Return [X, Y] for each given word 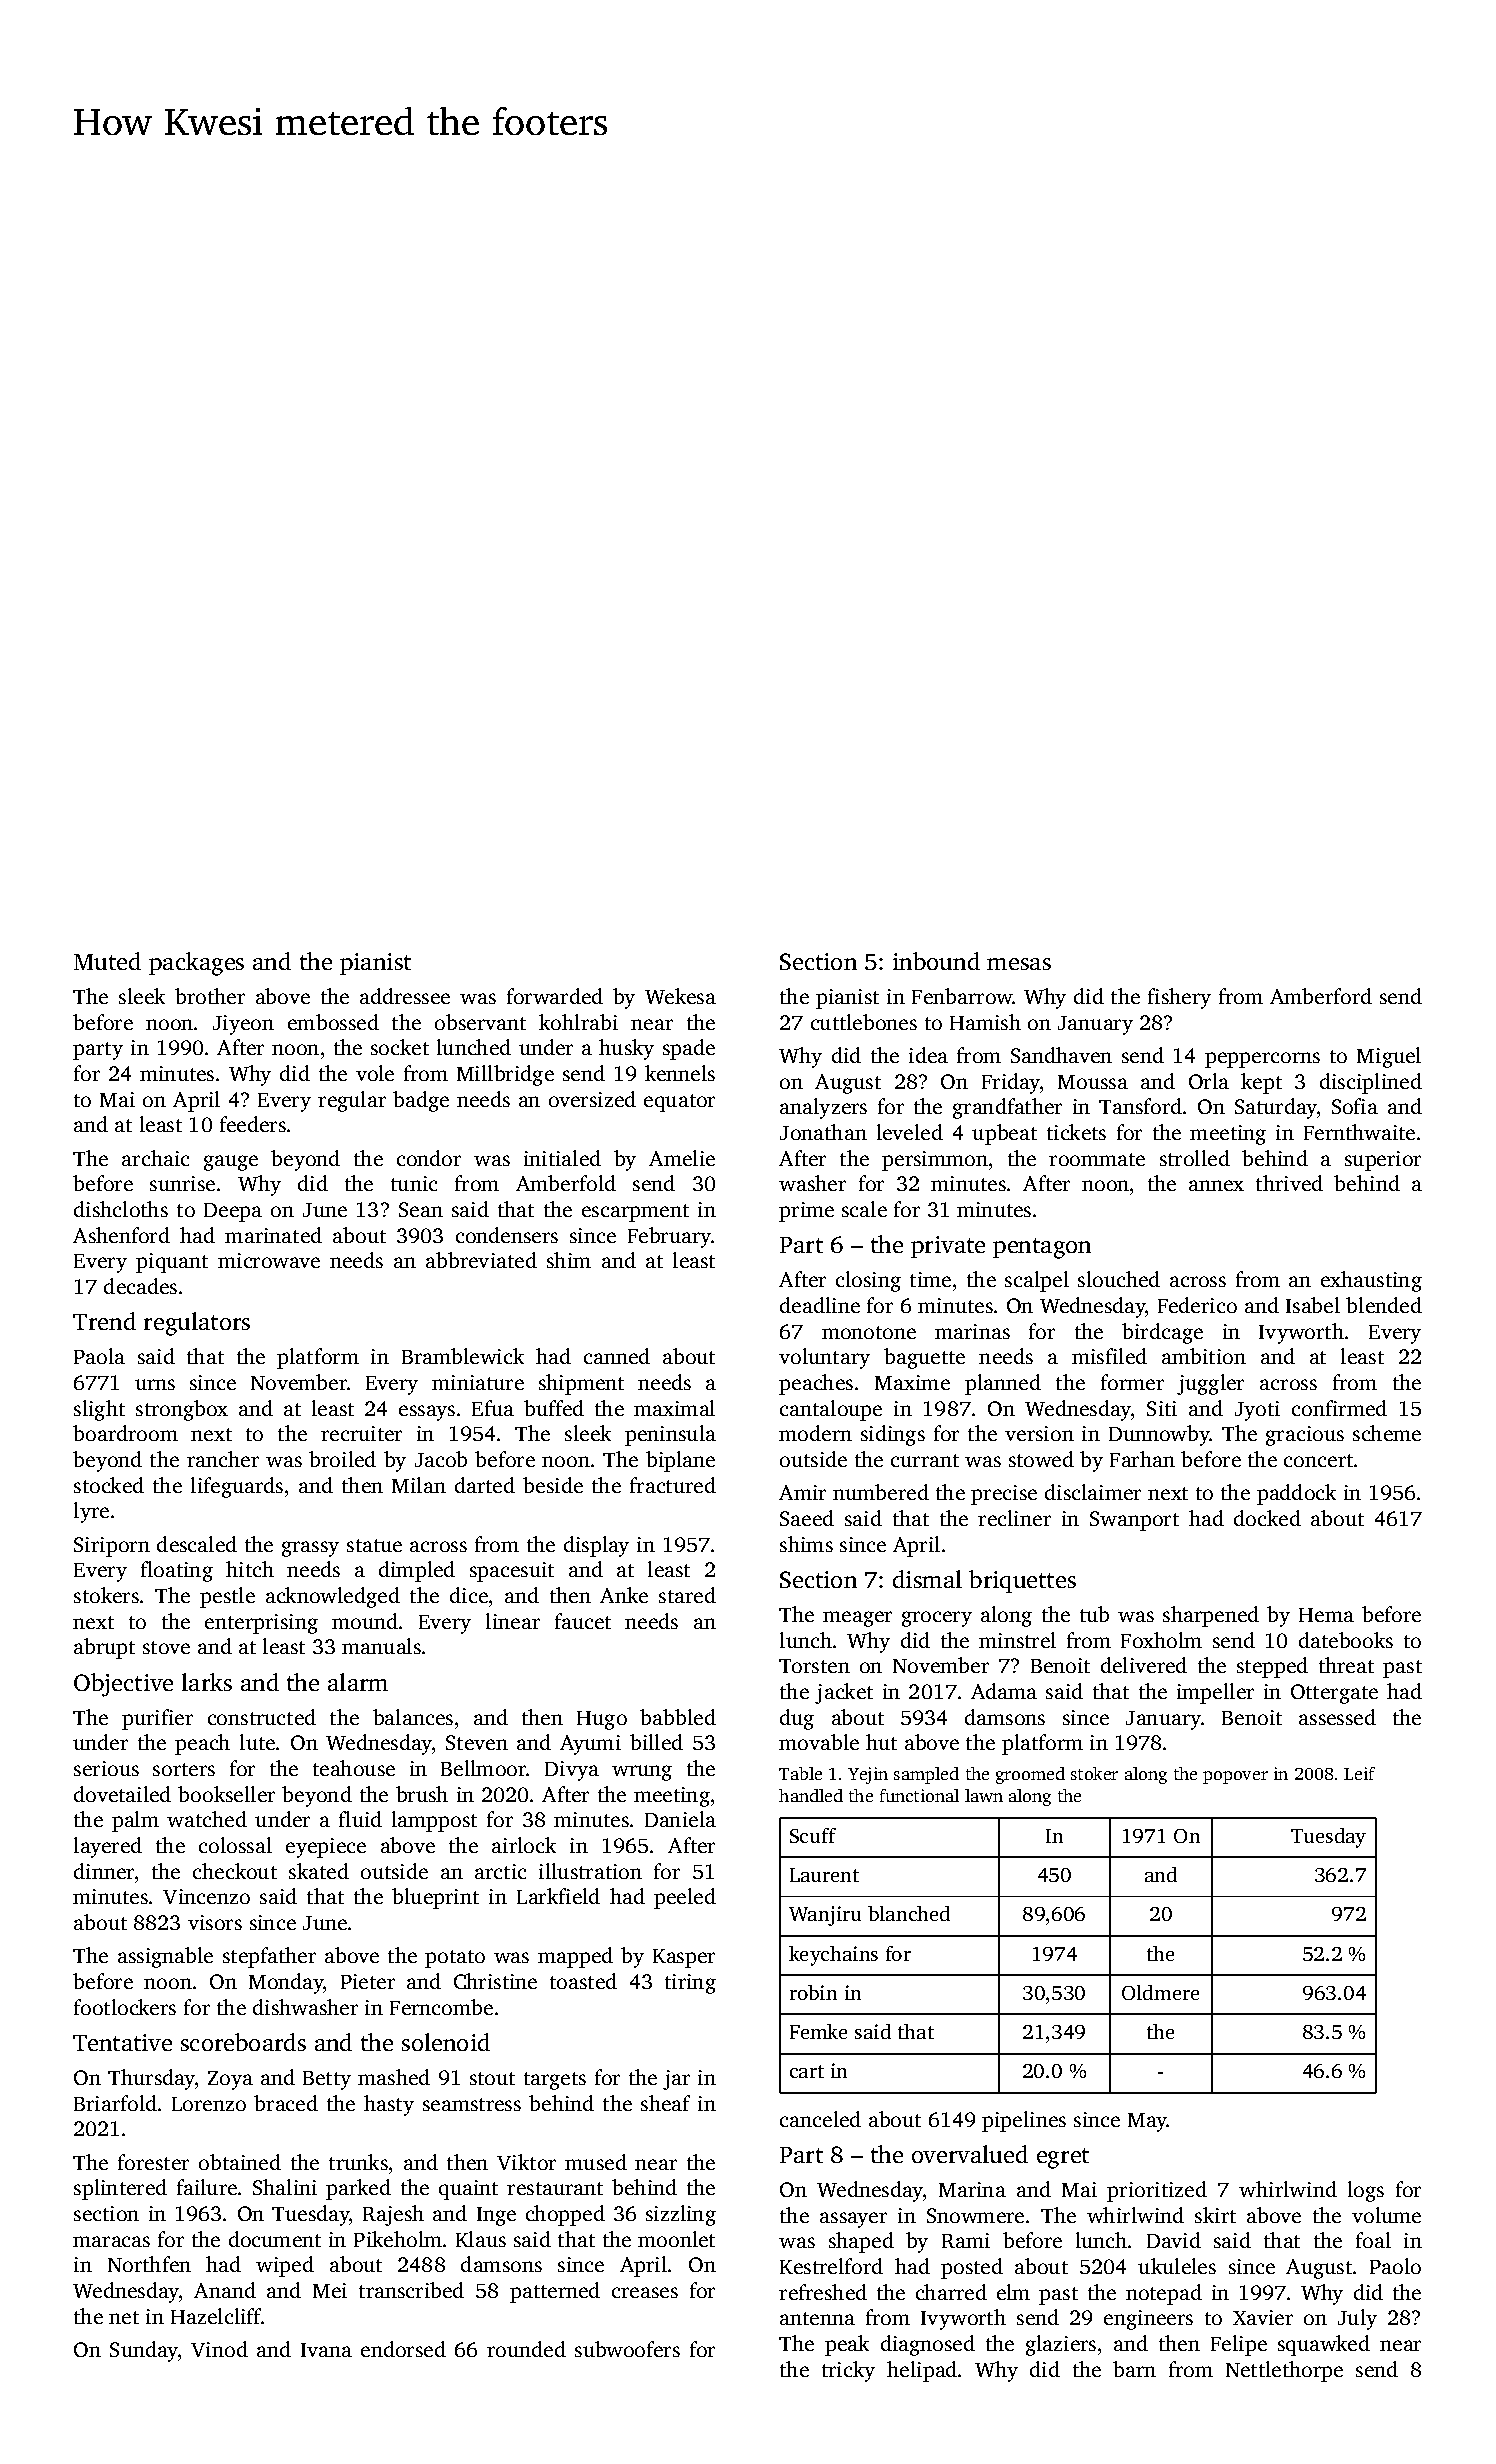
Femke [818, 2031]
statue [374, 1545]
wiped [285, 2266]
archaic [155, 1158]
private [948, 1247]
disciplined [1371, 1083]
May [1147, 2122]
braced [286, 2103]
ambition [1204, 1356]
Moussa [1093, 1082]
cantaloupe [831, 1410]
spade [689, 1049]
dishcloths [121, 1209]
